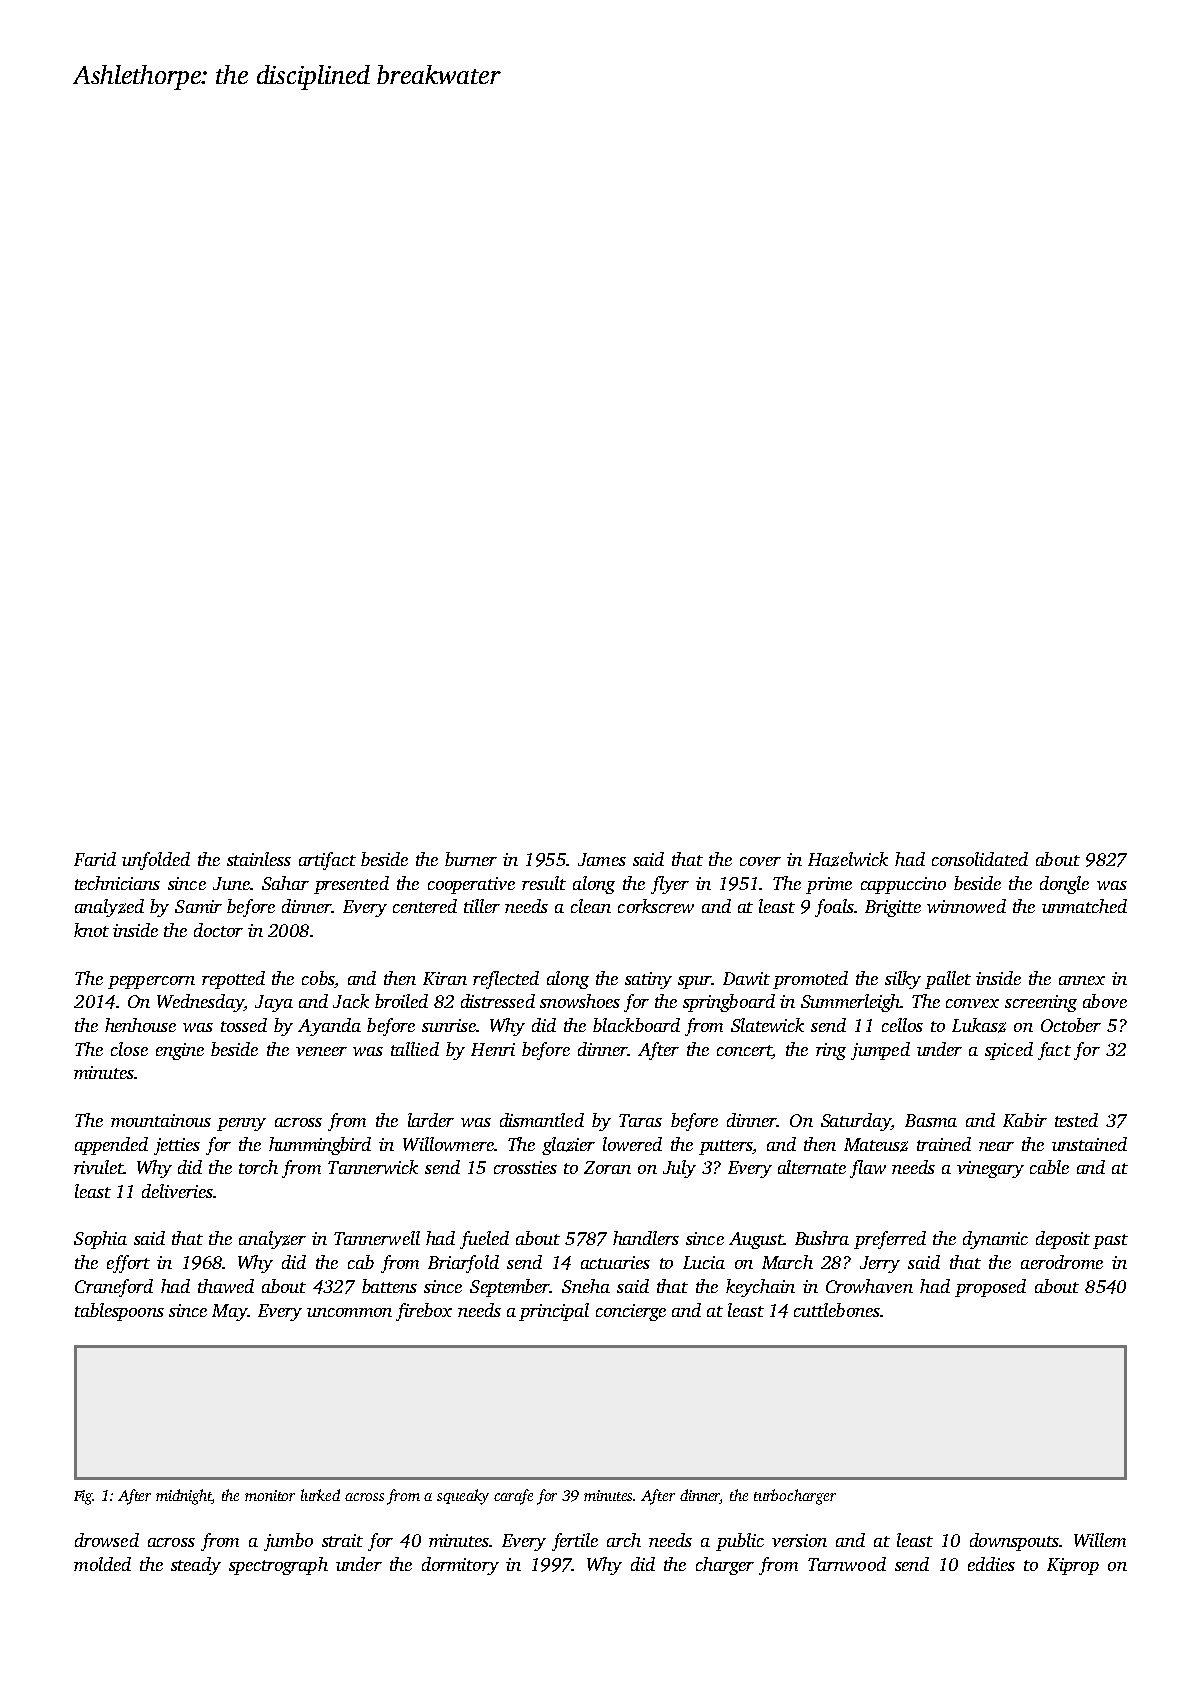 This document has width=1201, height=1699. What do you see at coordinates (1071, 1025) in the document?
I see `October` at bounding box center [1071, 1025].
